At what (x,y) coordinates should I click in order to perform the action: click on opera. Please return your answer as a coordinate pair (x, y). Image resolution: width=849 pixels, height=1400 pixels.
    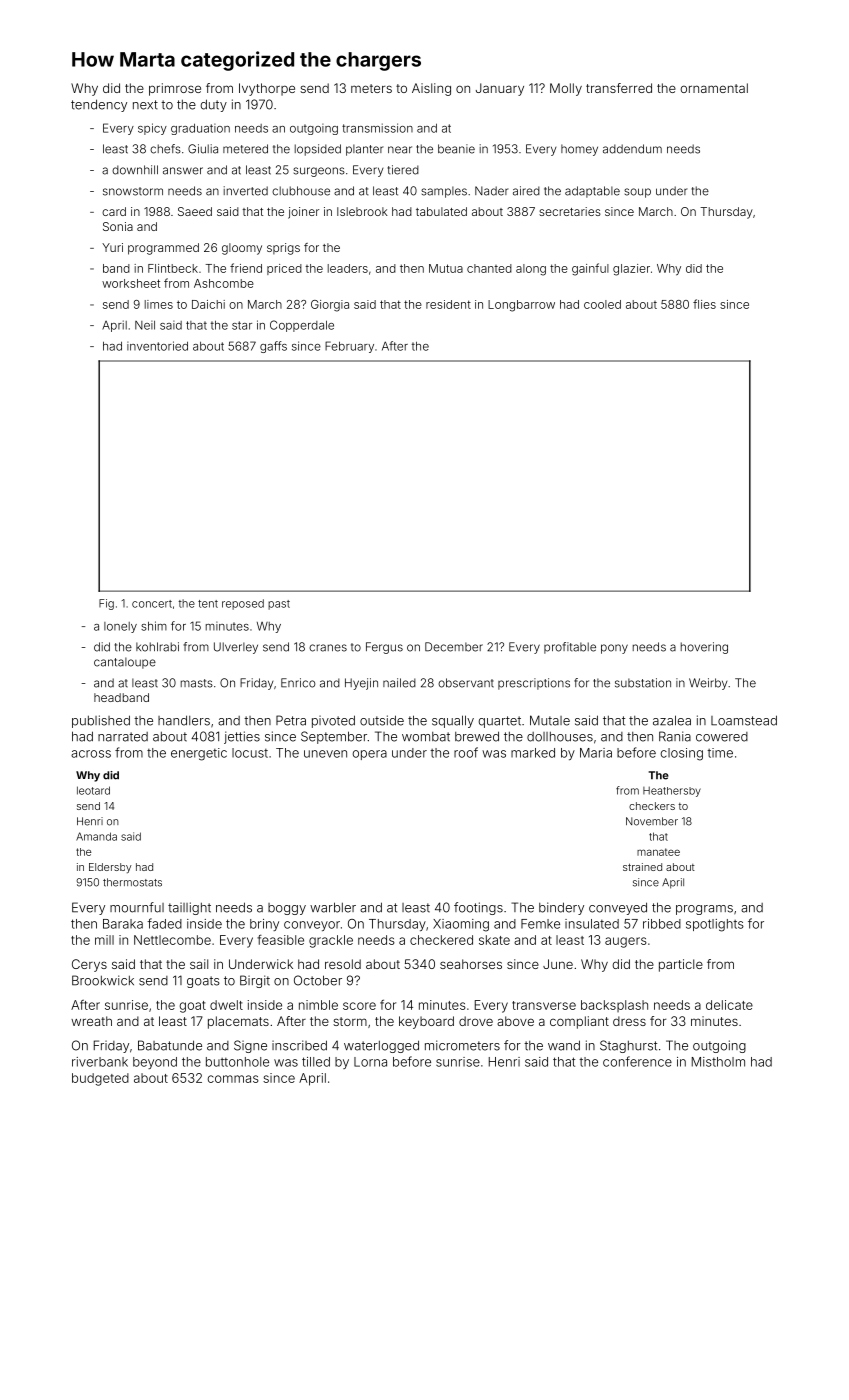
    Looking at the image, I should click on (370, 755).
